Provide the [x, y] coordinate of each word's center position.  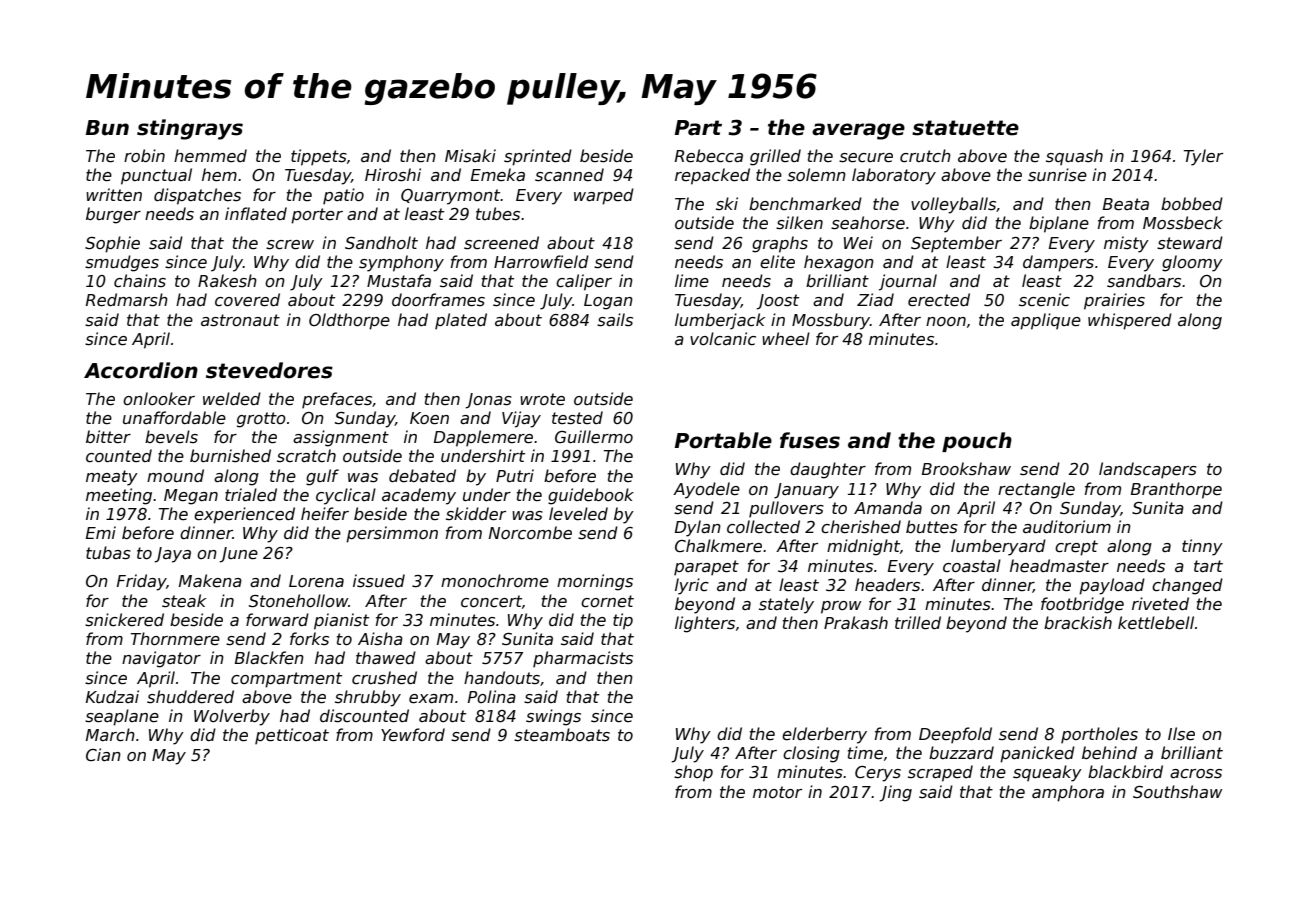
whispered [1130, 321]
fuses [810, 440]
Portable [723, 440]
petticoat [292, 736]
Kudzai [112, 696]
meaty [112, 478]
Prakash [856, 623]
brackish [1078, 623]
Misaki [470, 156]
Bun [107, 128]
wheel [786, 339]
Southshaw [1177, 792]
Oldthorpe [349, 321]
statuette [965, 128]
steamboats [562, 735]
